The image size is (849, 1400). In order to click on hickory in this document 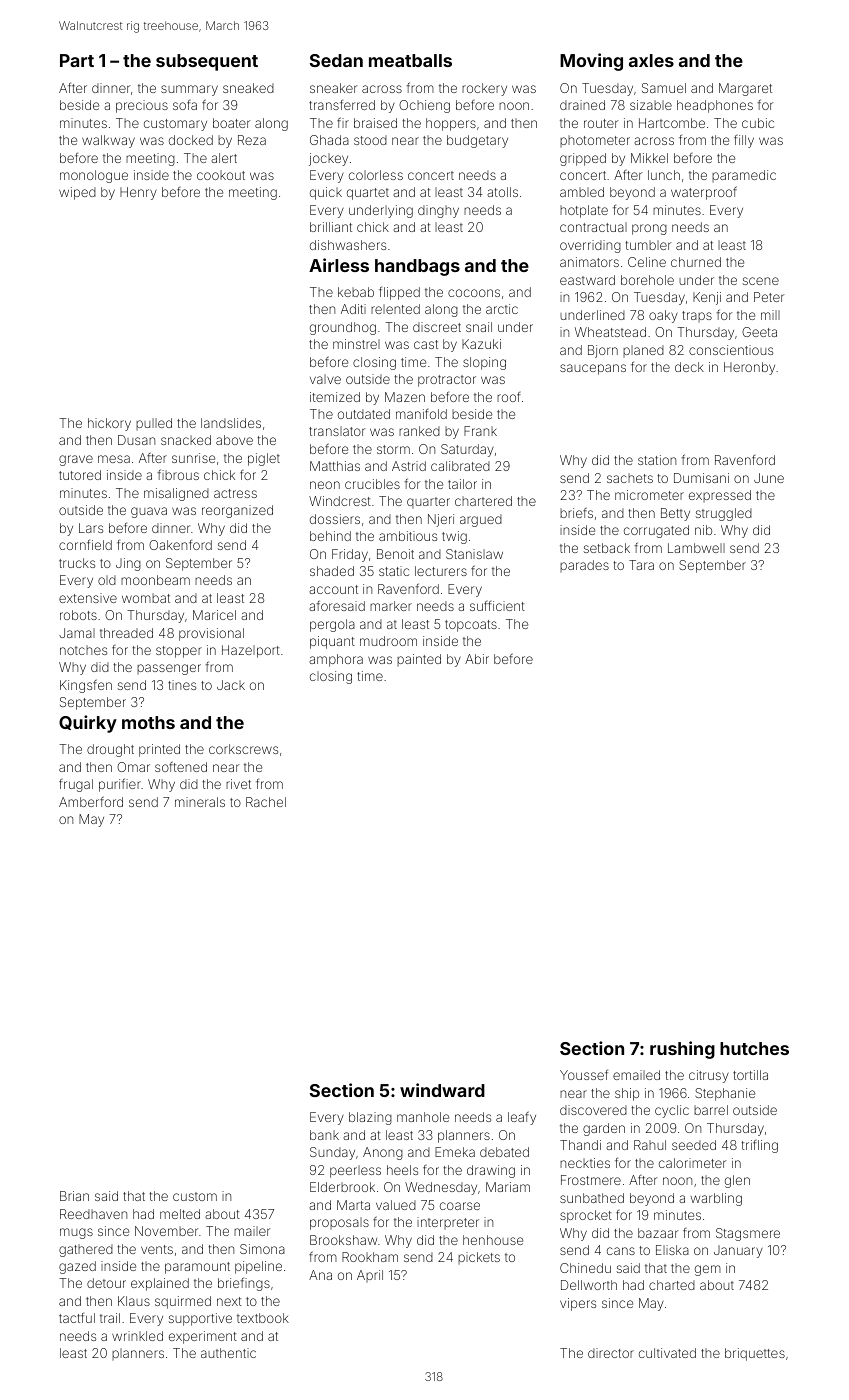, I will do `click(109, 424)`.
